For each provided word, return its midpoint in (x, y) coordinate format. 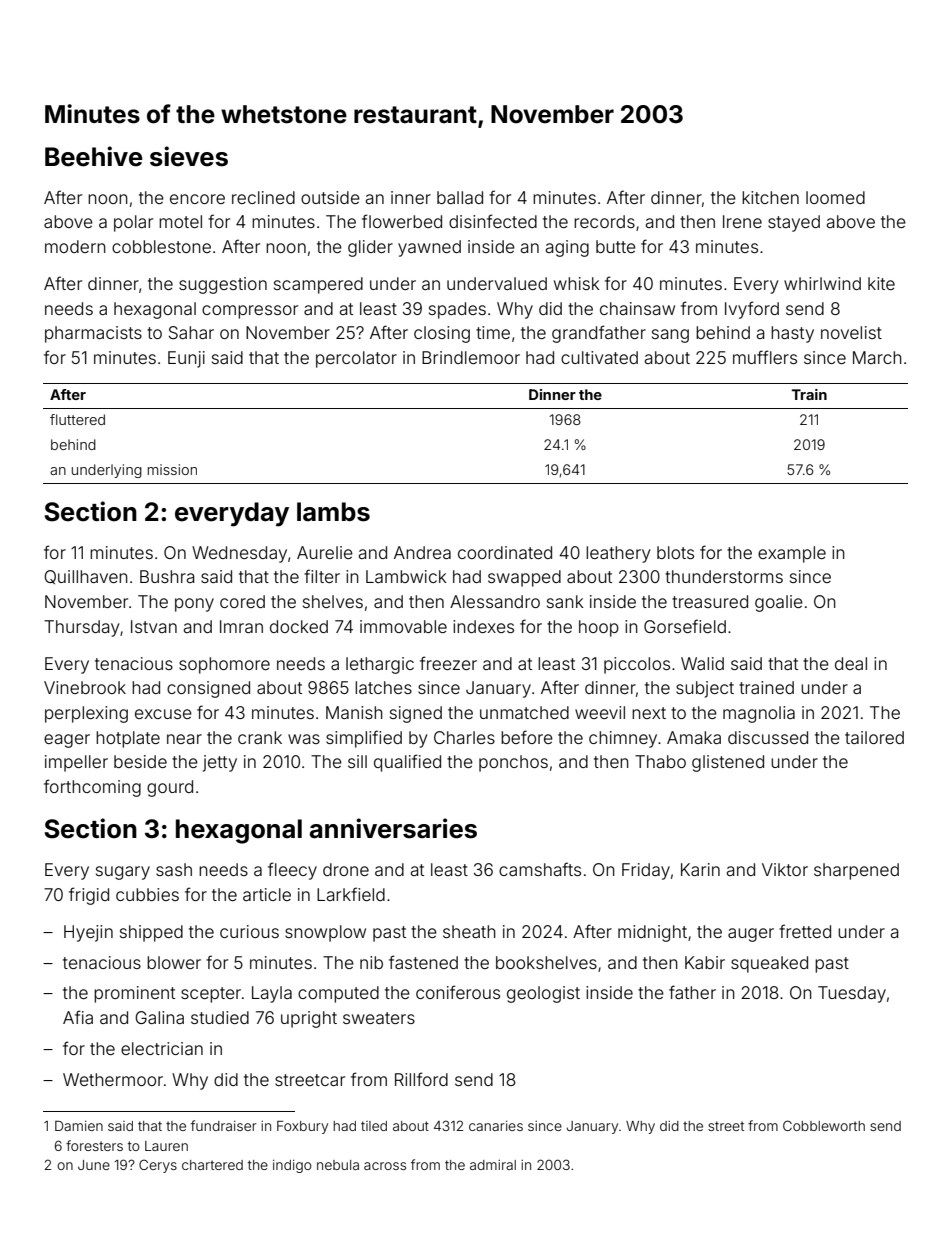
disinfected (493, 221)
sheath (469, 931)
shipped (151, 933)
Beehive (94, 156)
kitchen (770, 197)
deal (851, 663)
